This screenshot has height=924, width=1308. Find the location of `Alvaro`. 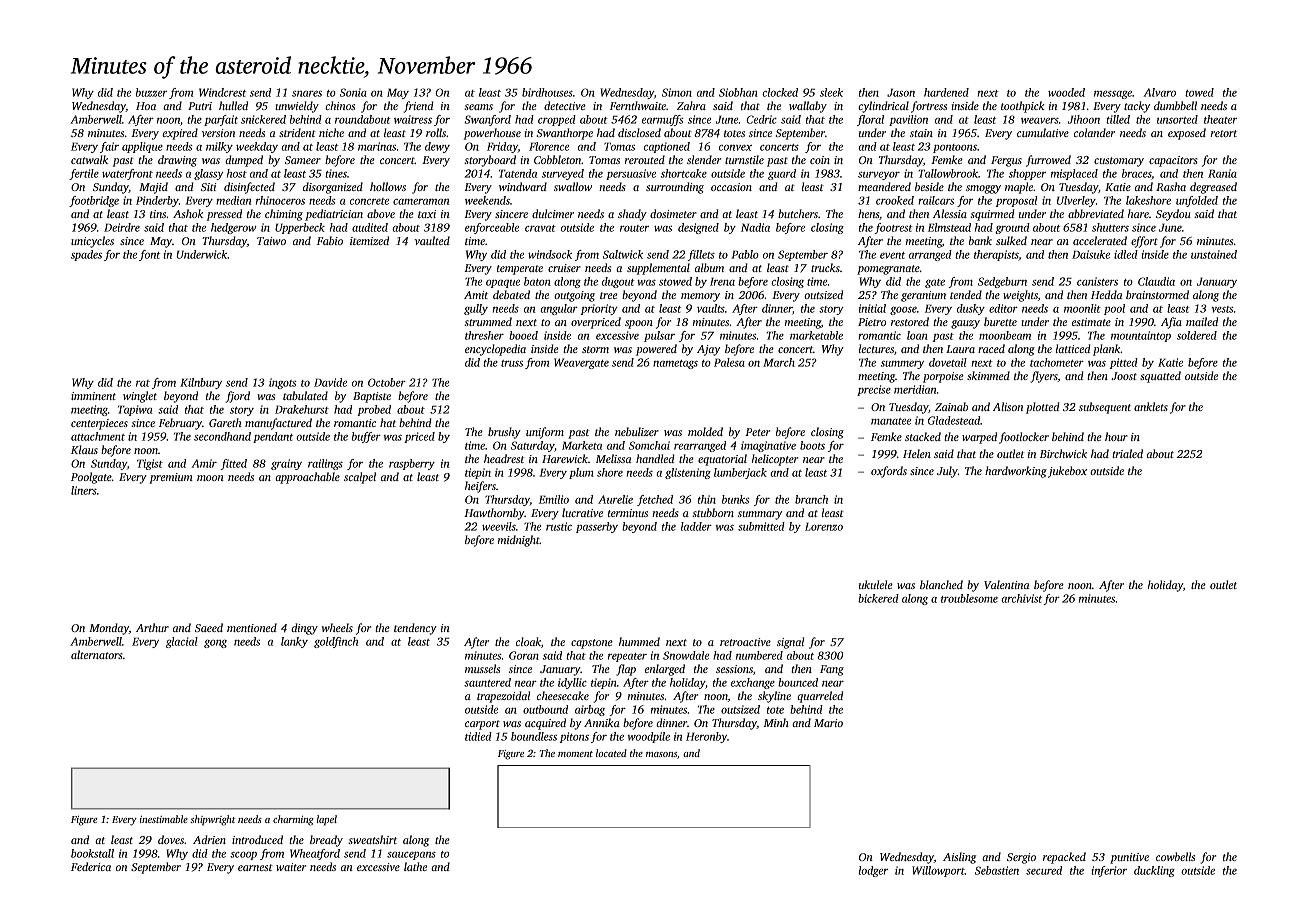

Alvaro is located at coordinates (1160, 92).
